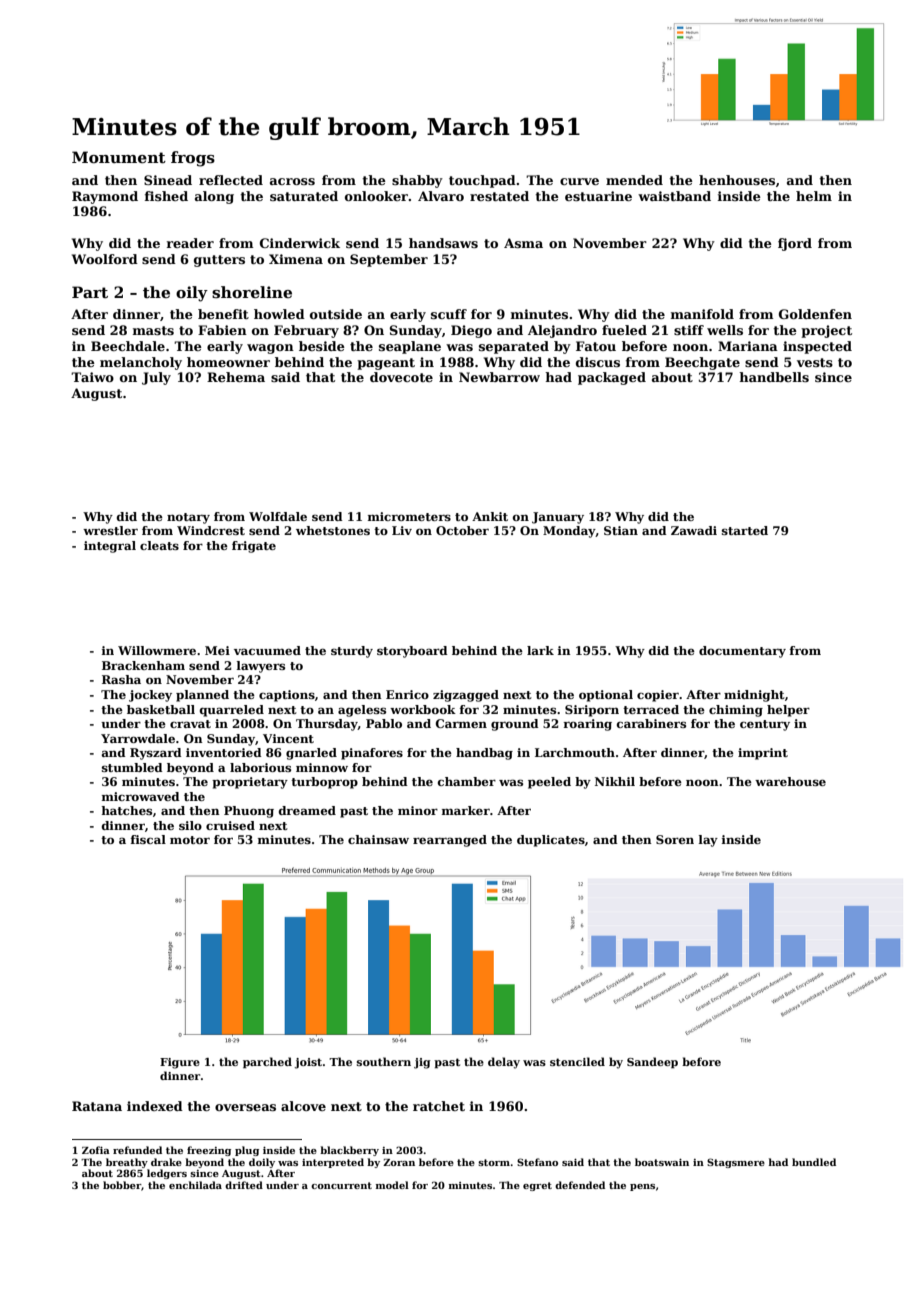 The width and height of the screenshot is (924, 1308). Describe the element at coordinates (612, 378) in the screenshot. I see `packaged` at that location.
